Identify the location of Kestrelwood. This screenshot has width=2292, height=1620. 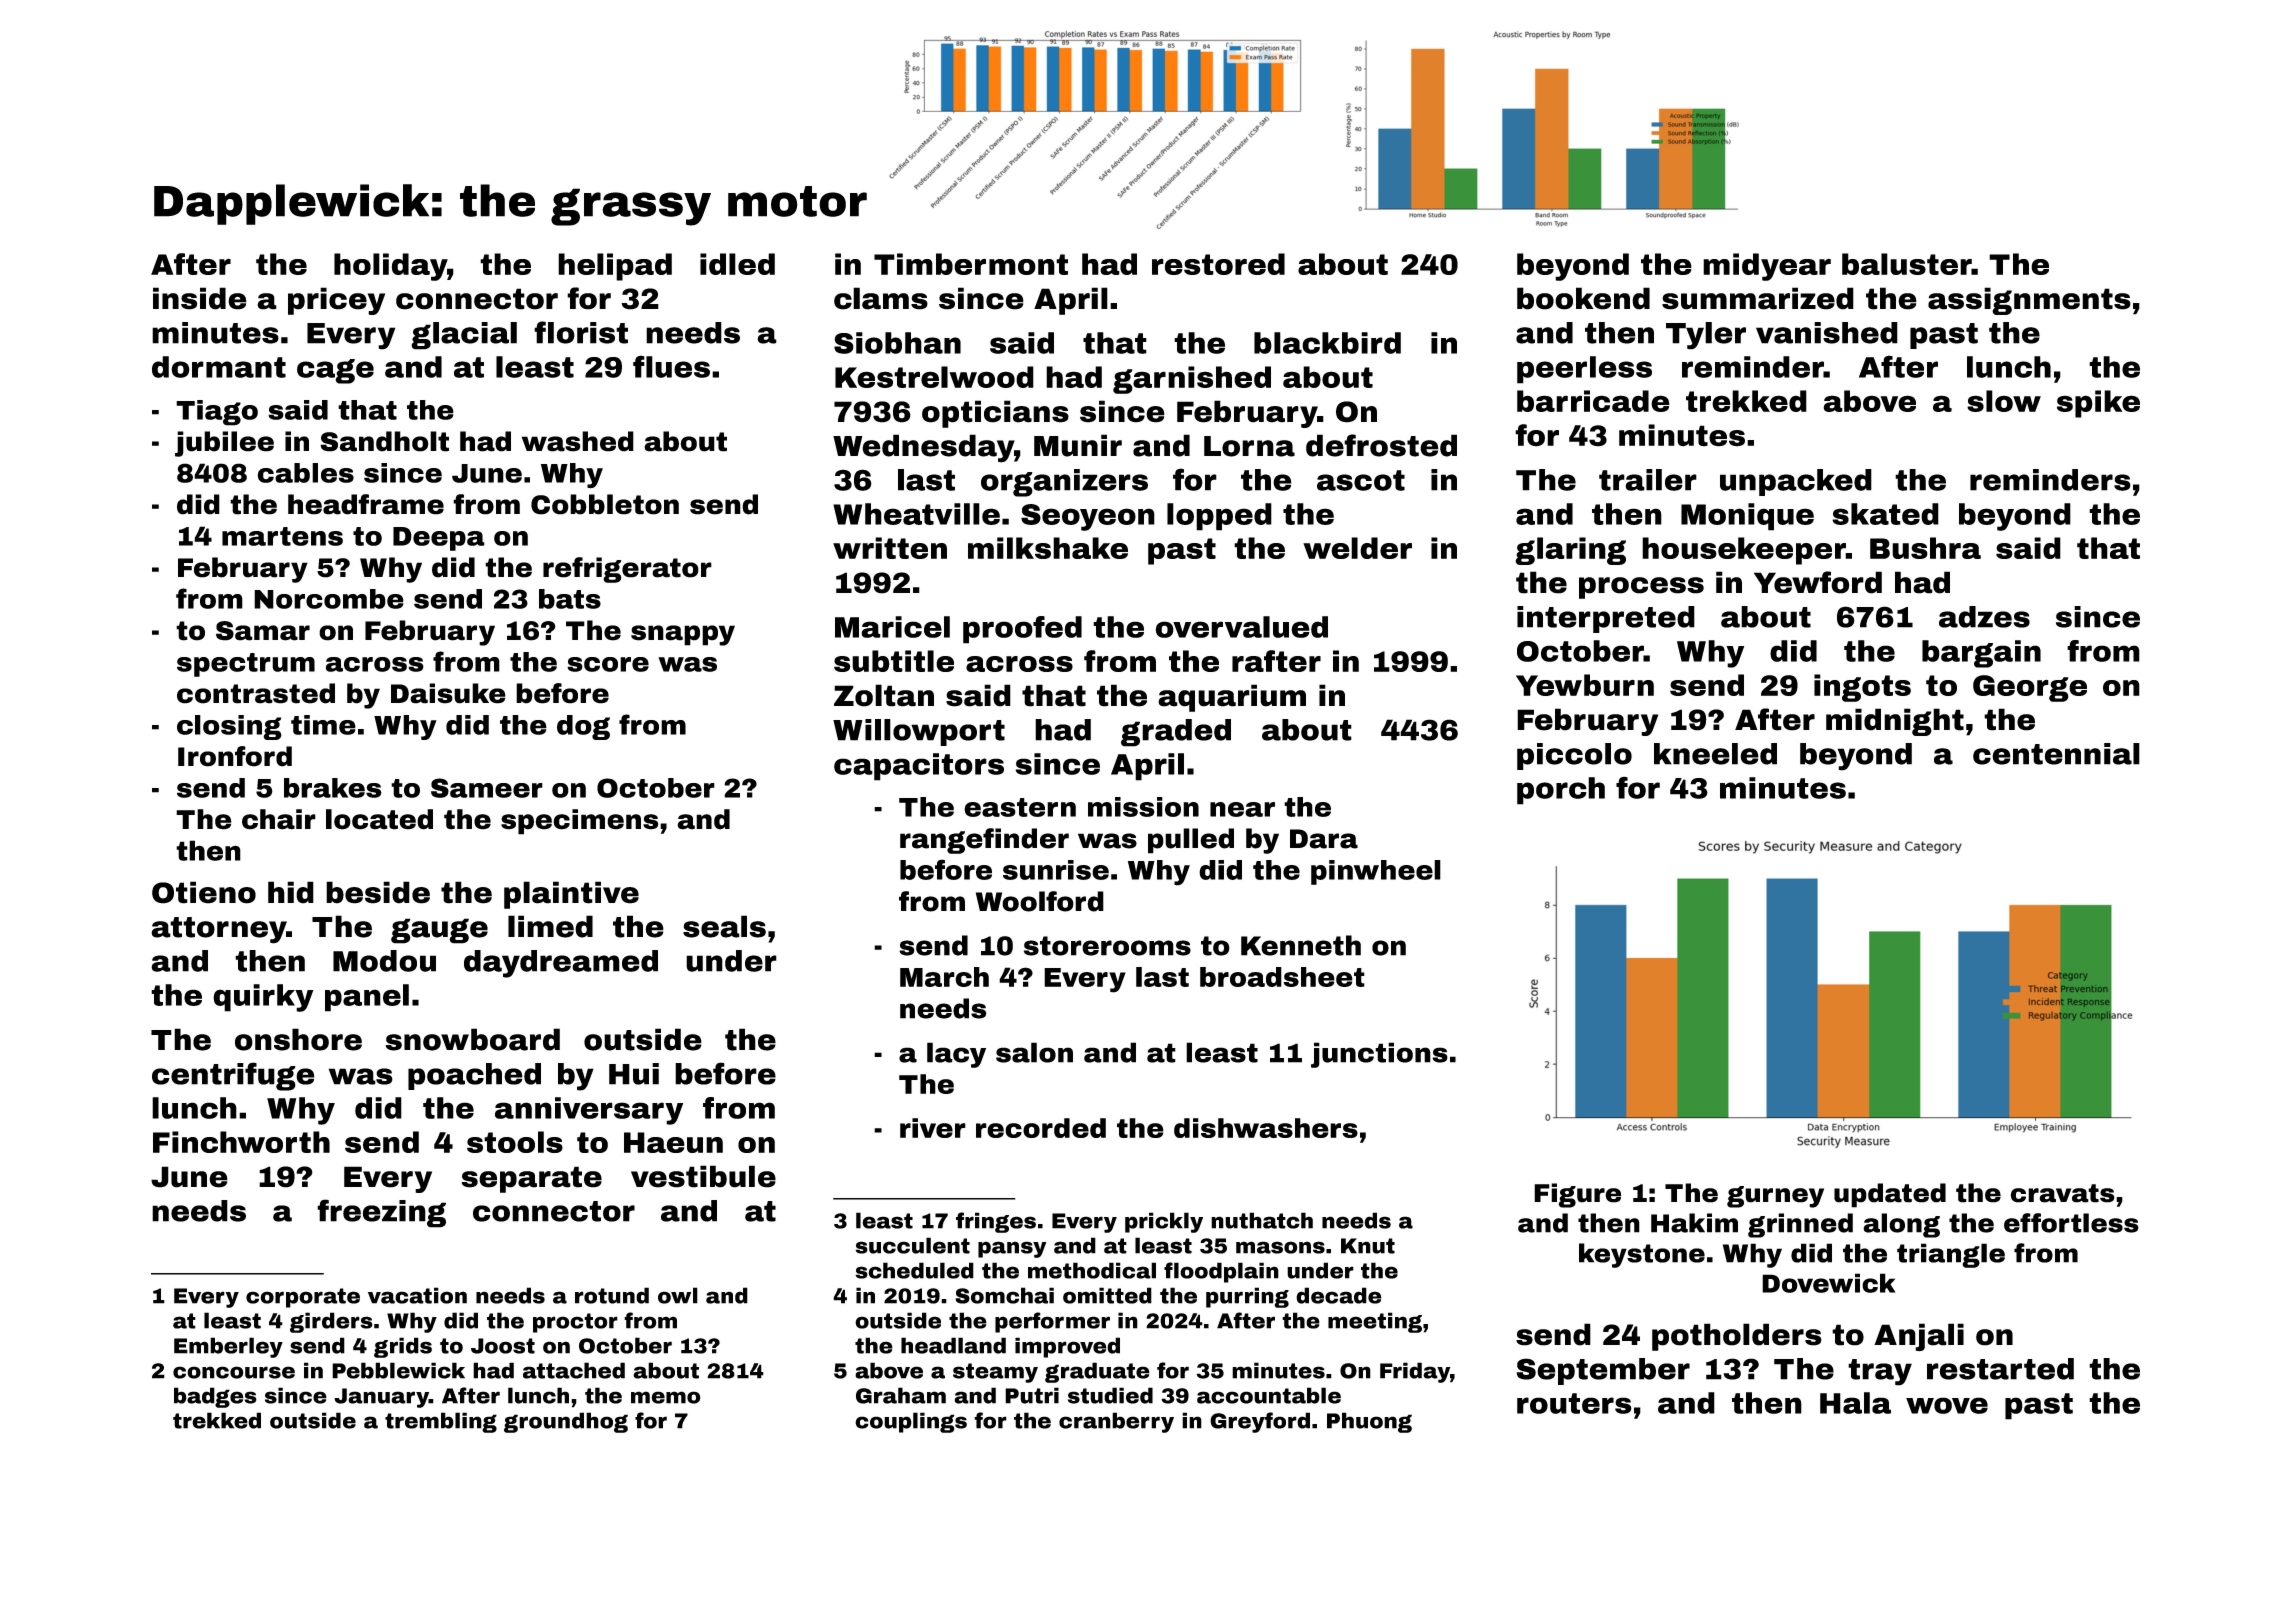
(934, 377).
